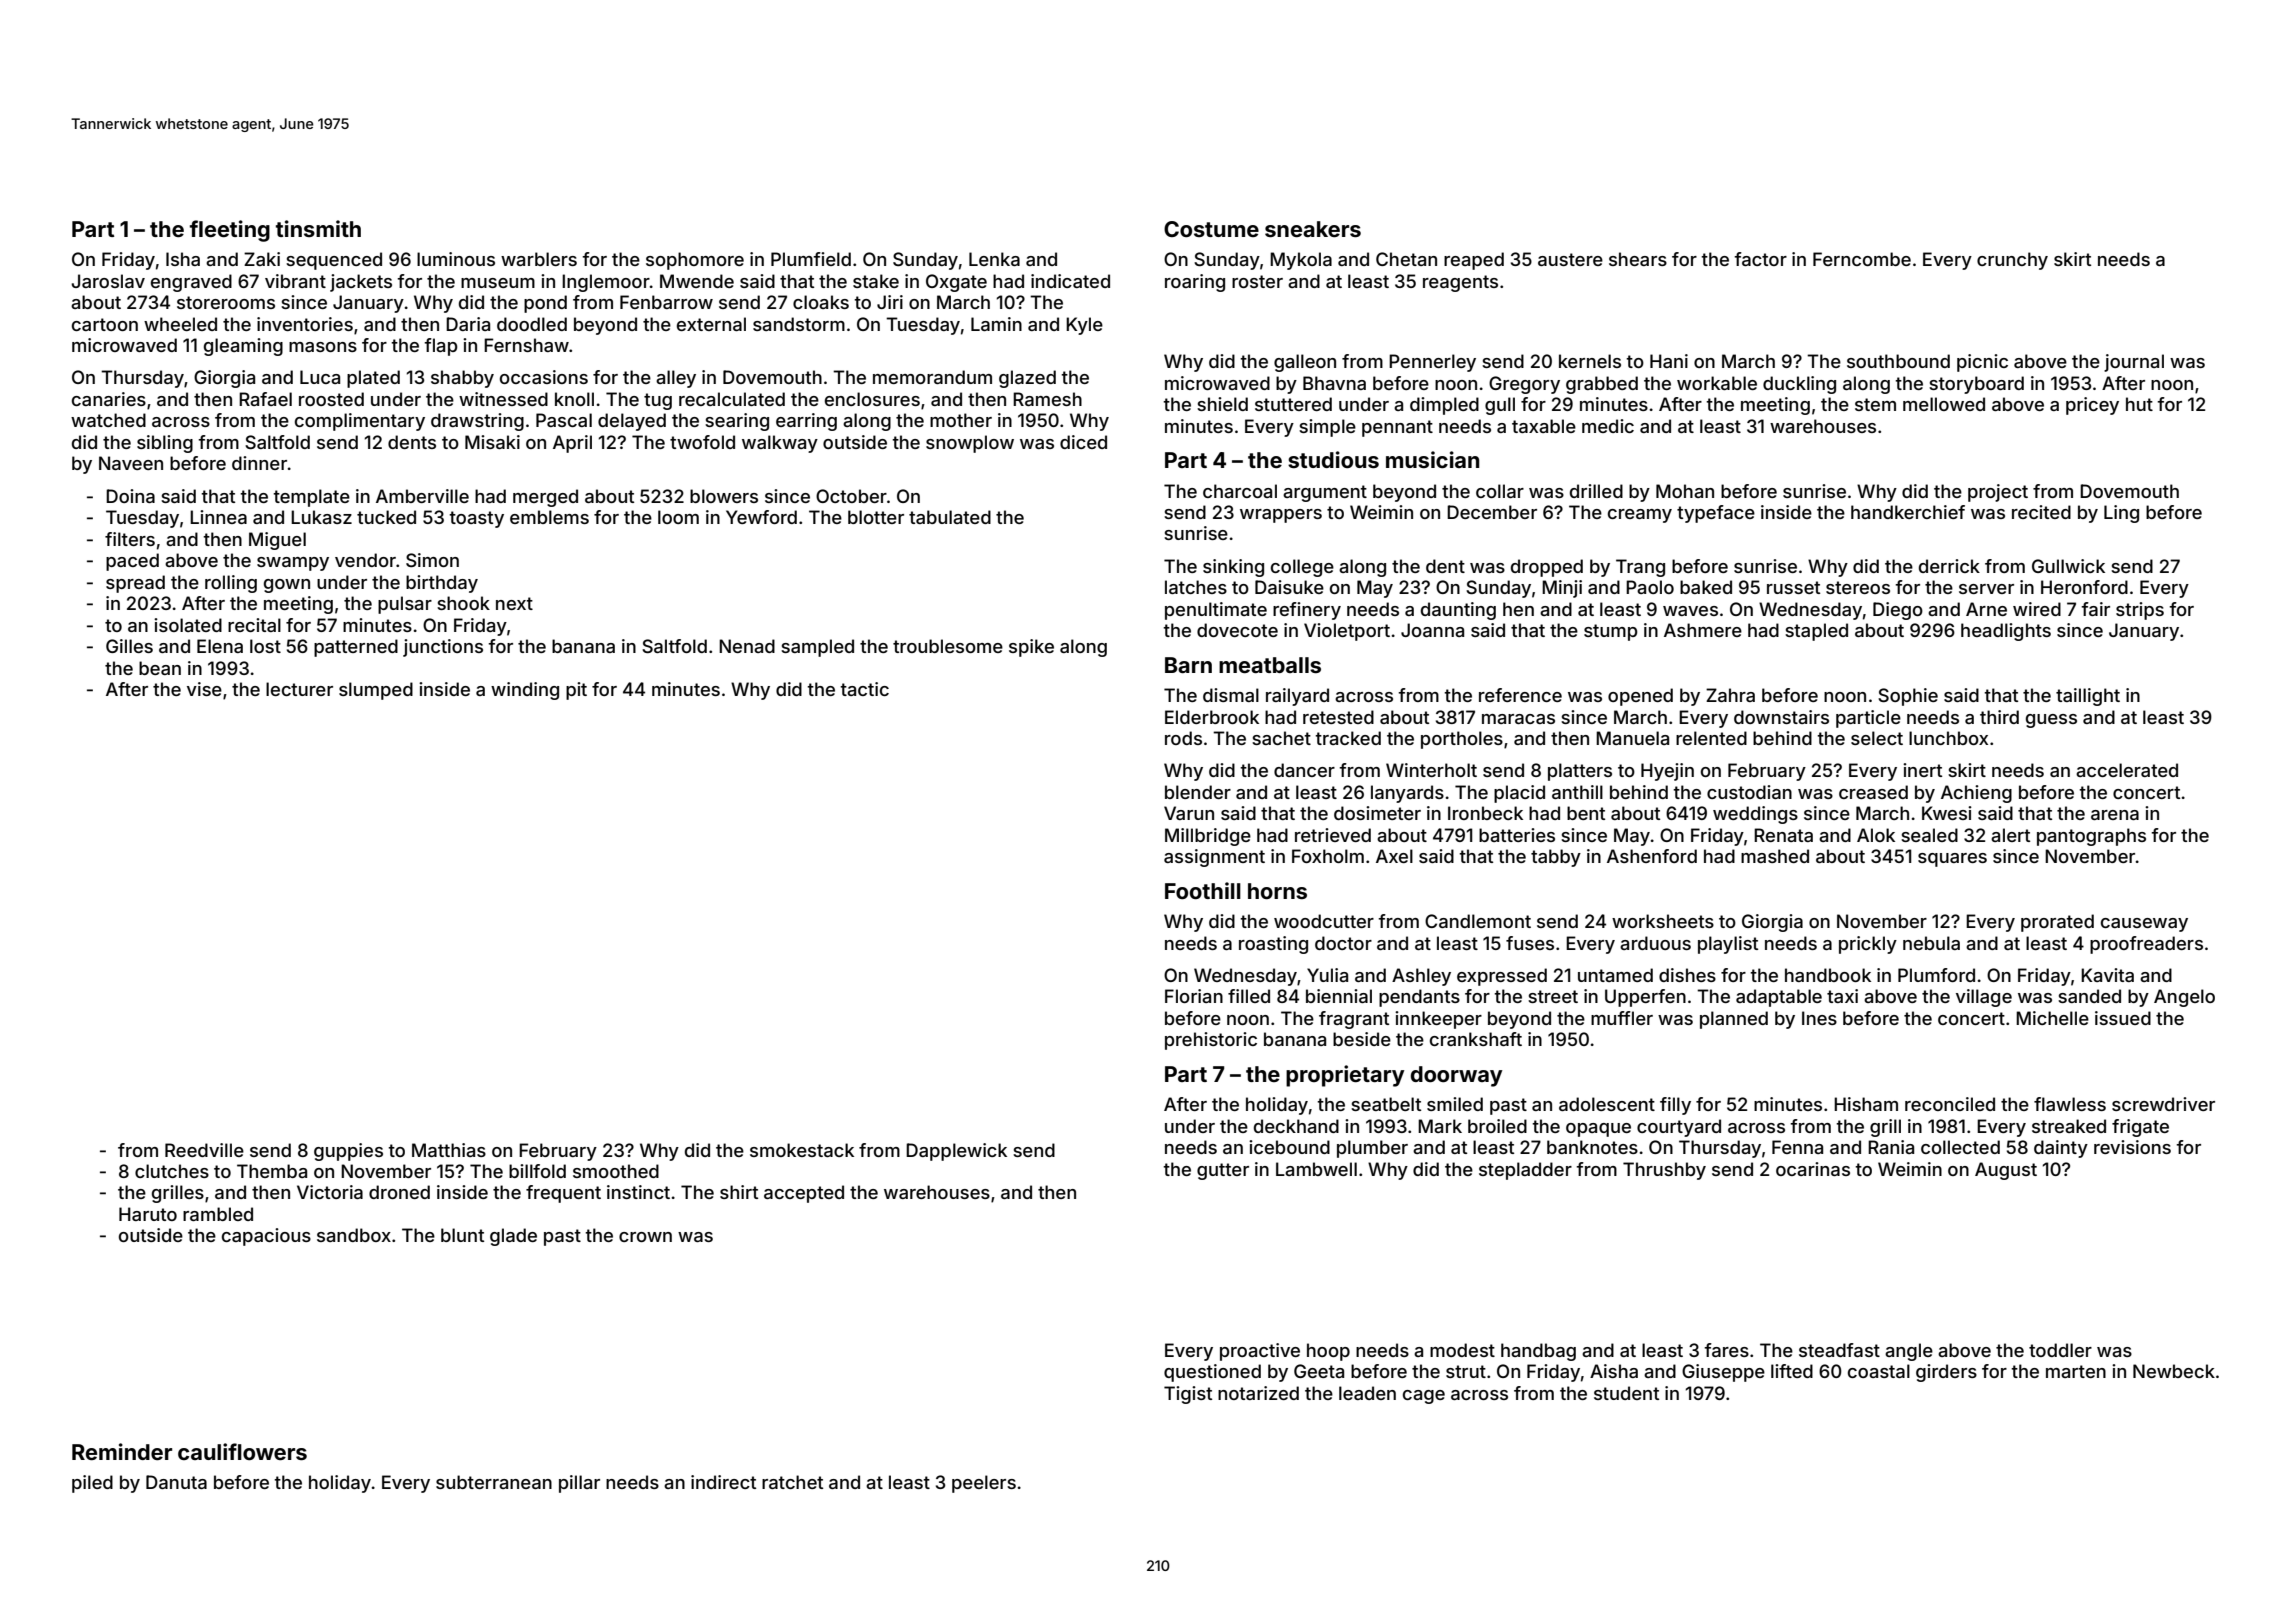  What do you see at coordinates (579, 1484) in the image?
I see `pillar` at bounding box center [579, 1484].
